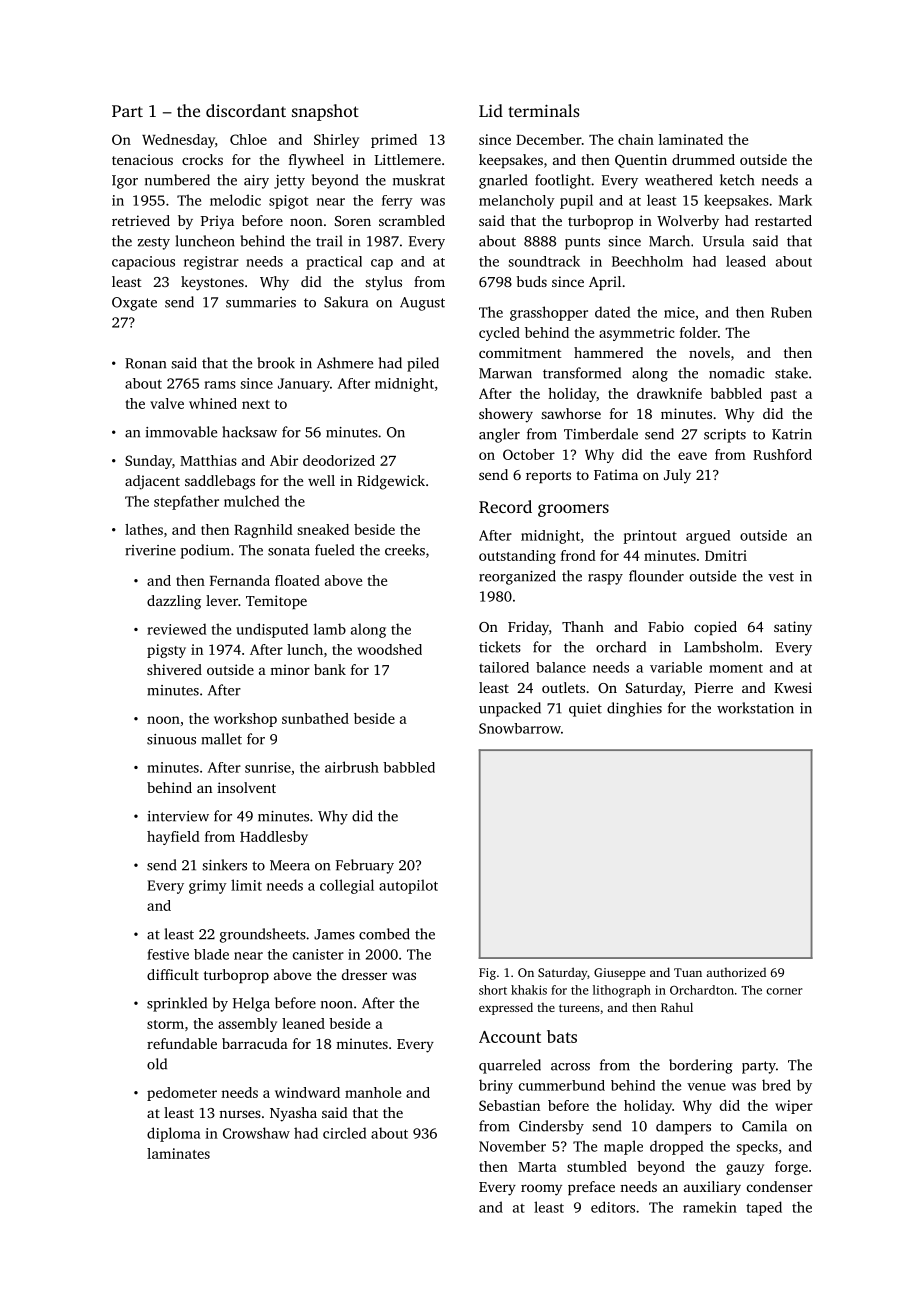  What do you see at coordinates (784, 991) in the screenshot?
I see `corner` at bounding box center [784, 991].
